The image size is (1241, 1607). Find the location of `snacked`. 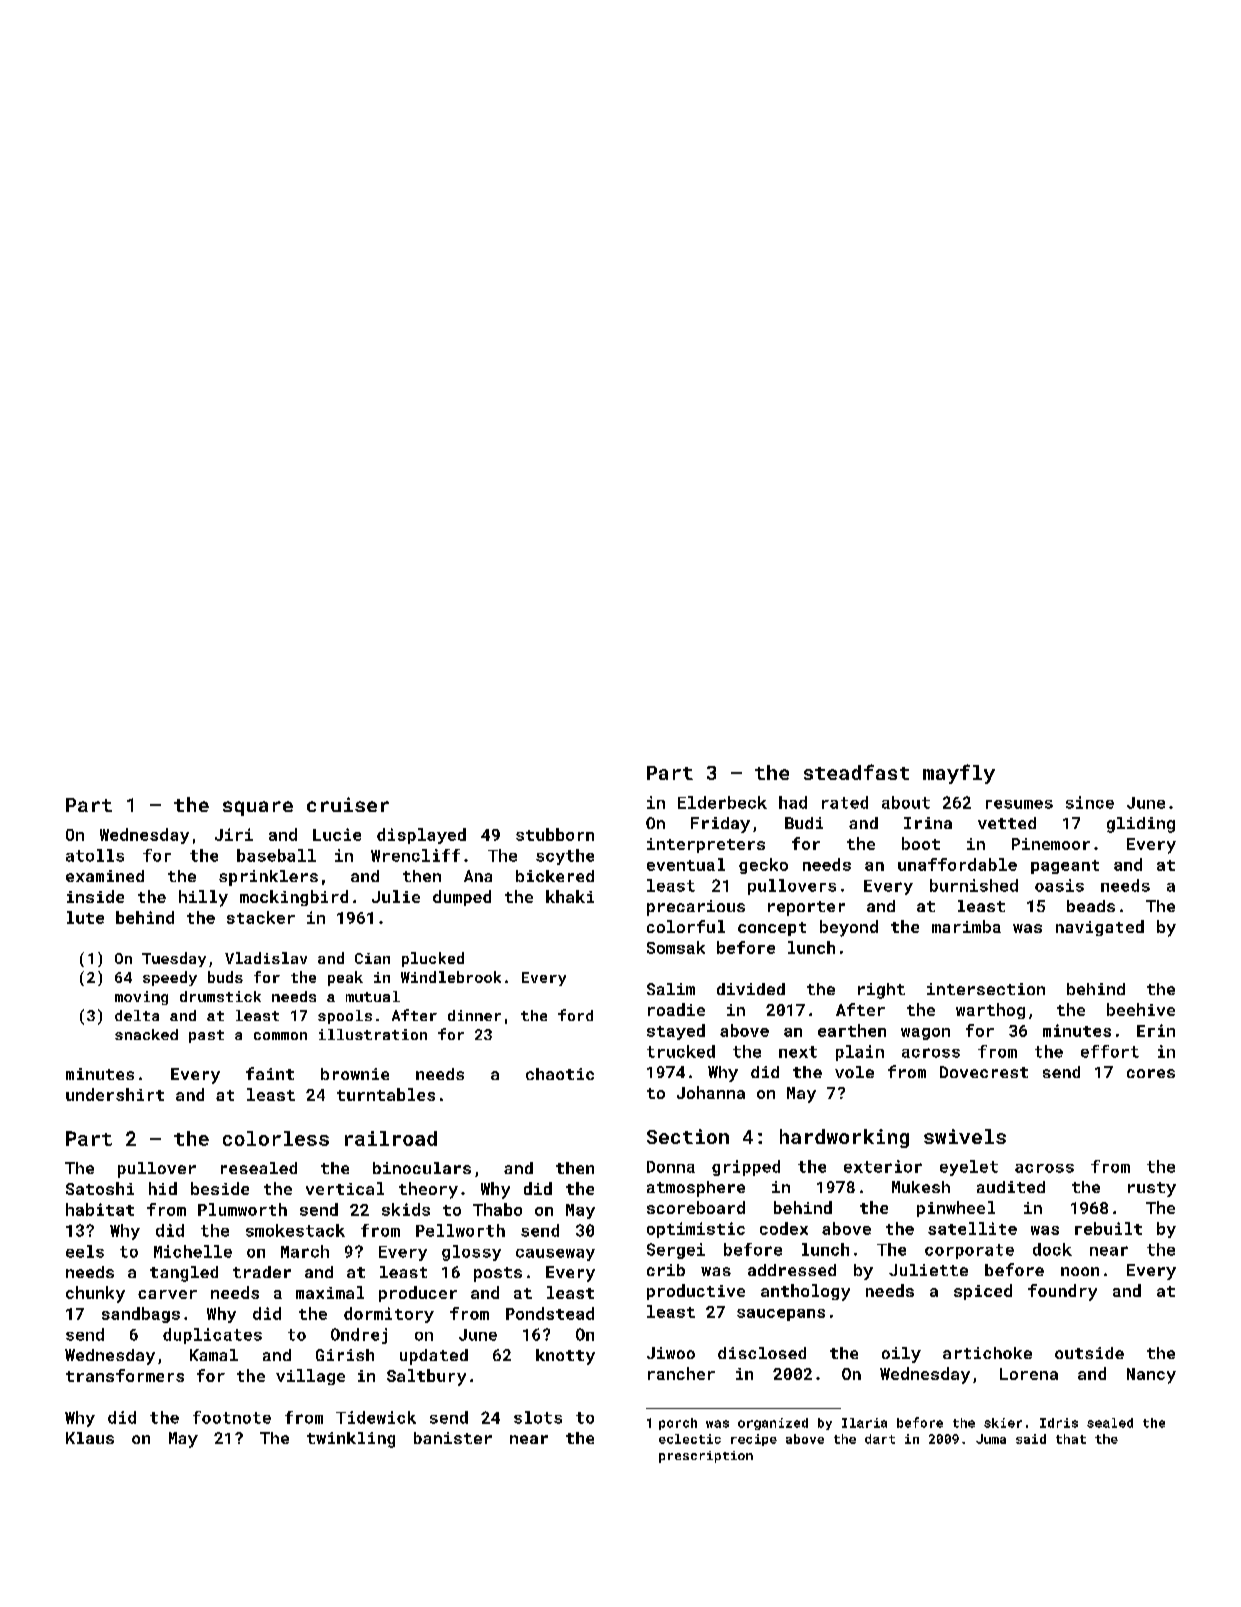

snacked is located at coordinates (146, 1034).
